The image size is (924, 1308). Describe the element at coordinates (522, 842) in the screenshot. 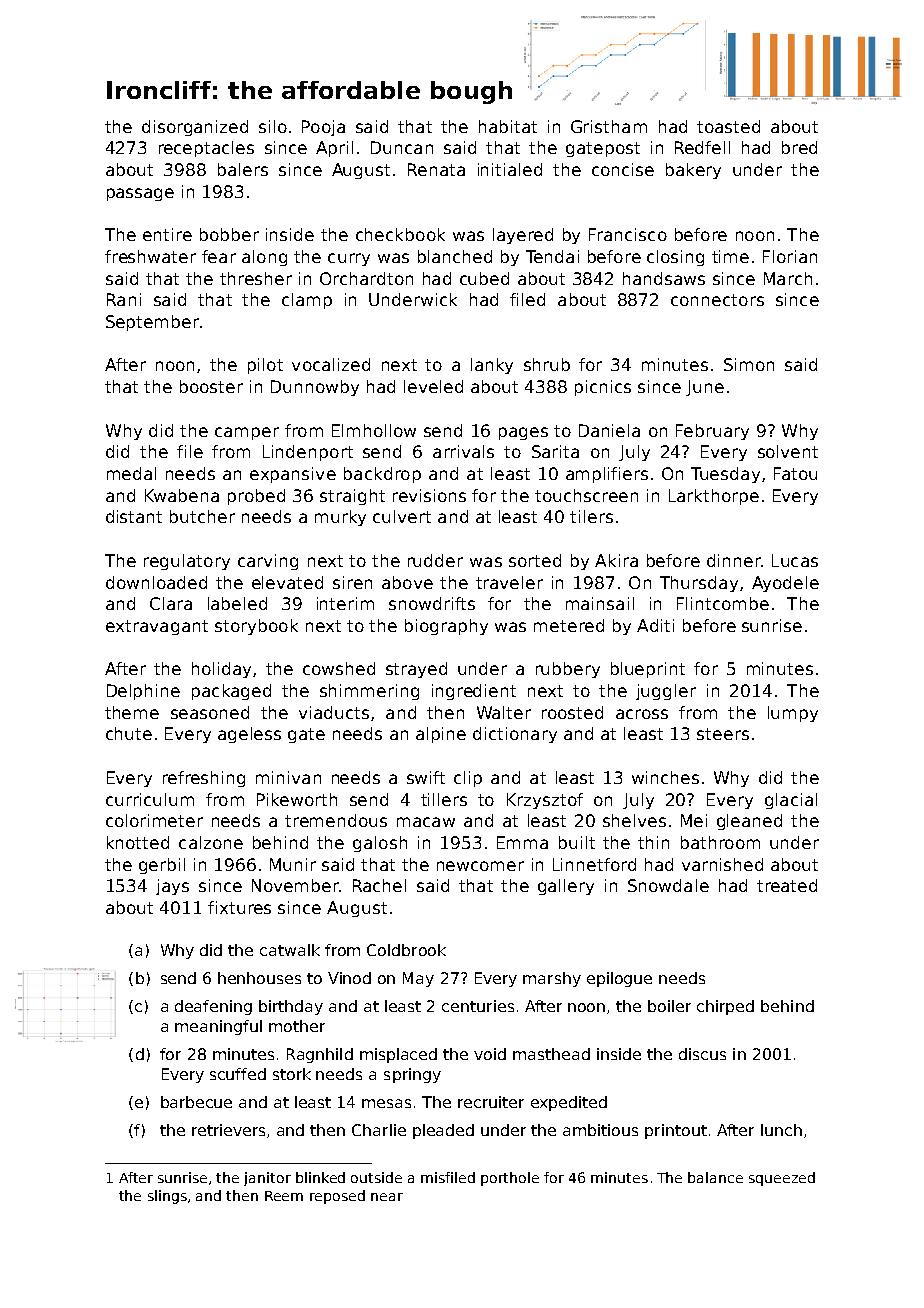

I see `Emma` at that location.
